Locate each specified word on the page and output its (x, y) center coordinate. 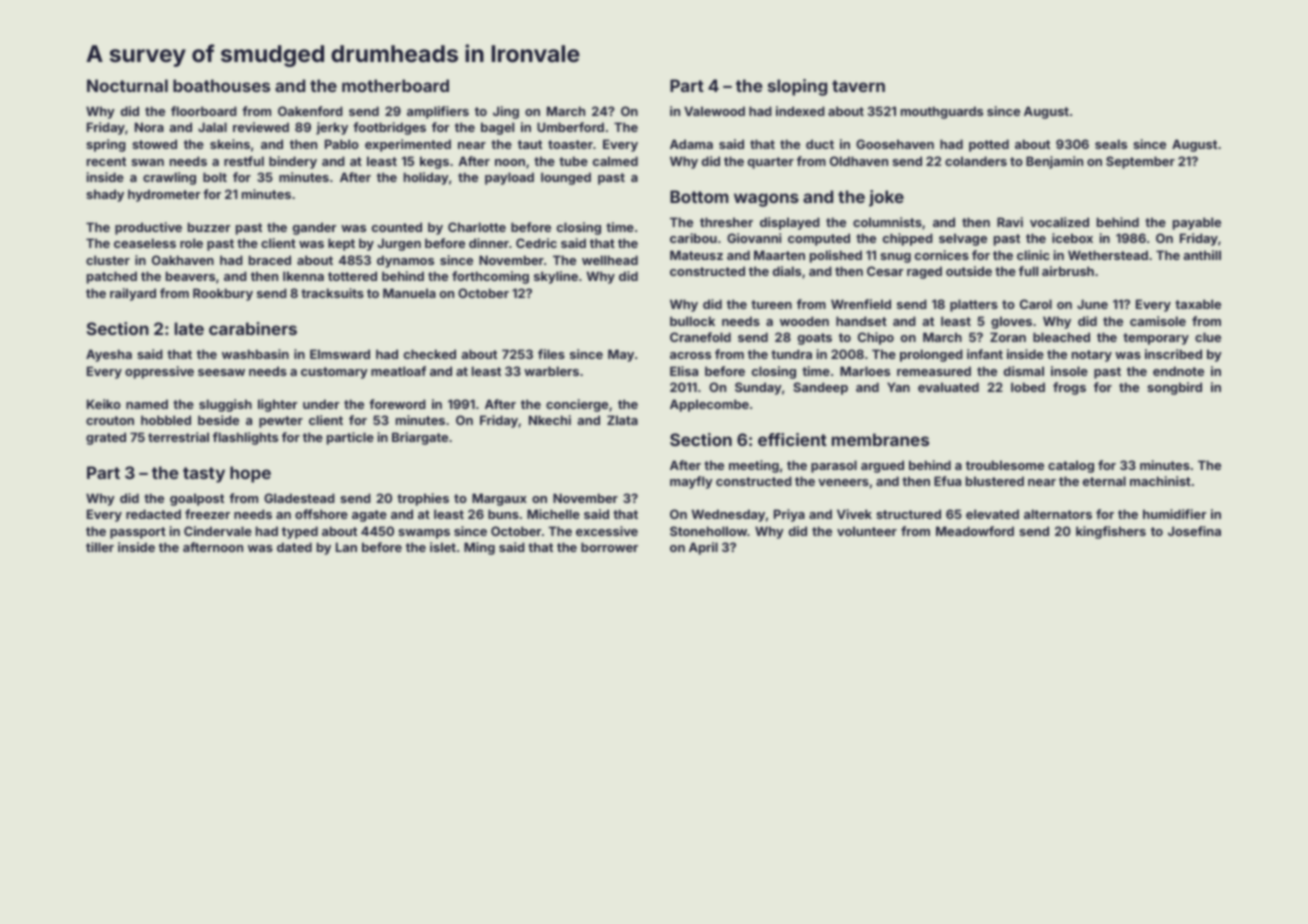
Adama (691, 144)
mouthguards (942, 112)
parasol (834, 466)
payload (509, 178)
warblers (551, 371)
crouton (110, 420)
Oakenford (310, 111)
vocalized (1059, 222)
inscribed (1173, 354)
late (189, 328)
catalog (1071, 466)
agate (369, 516)
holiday (426, 178)
